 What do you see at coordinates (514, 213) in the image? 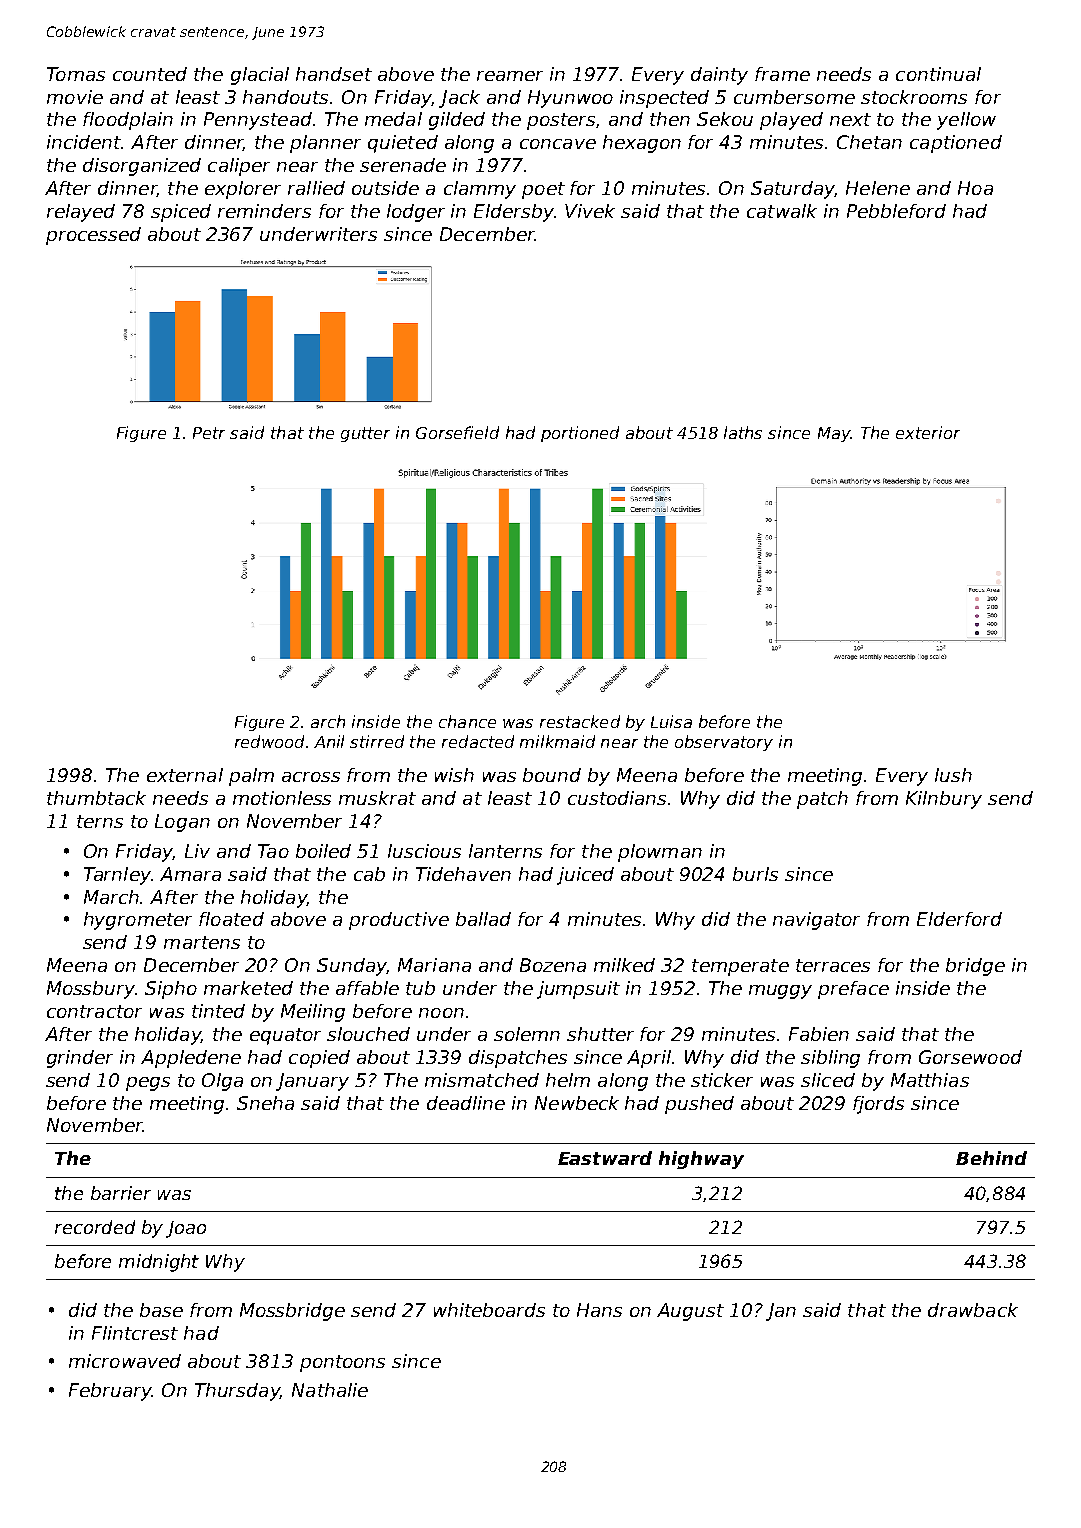
I see `Eldersby` at bounding box center [514, 213].
